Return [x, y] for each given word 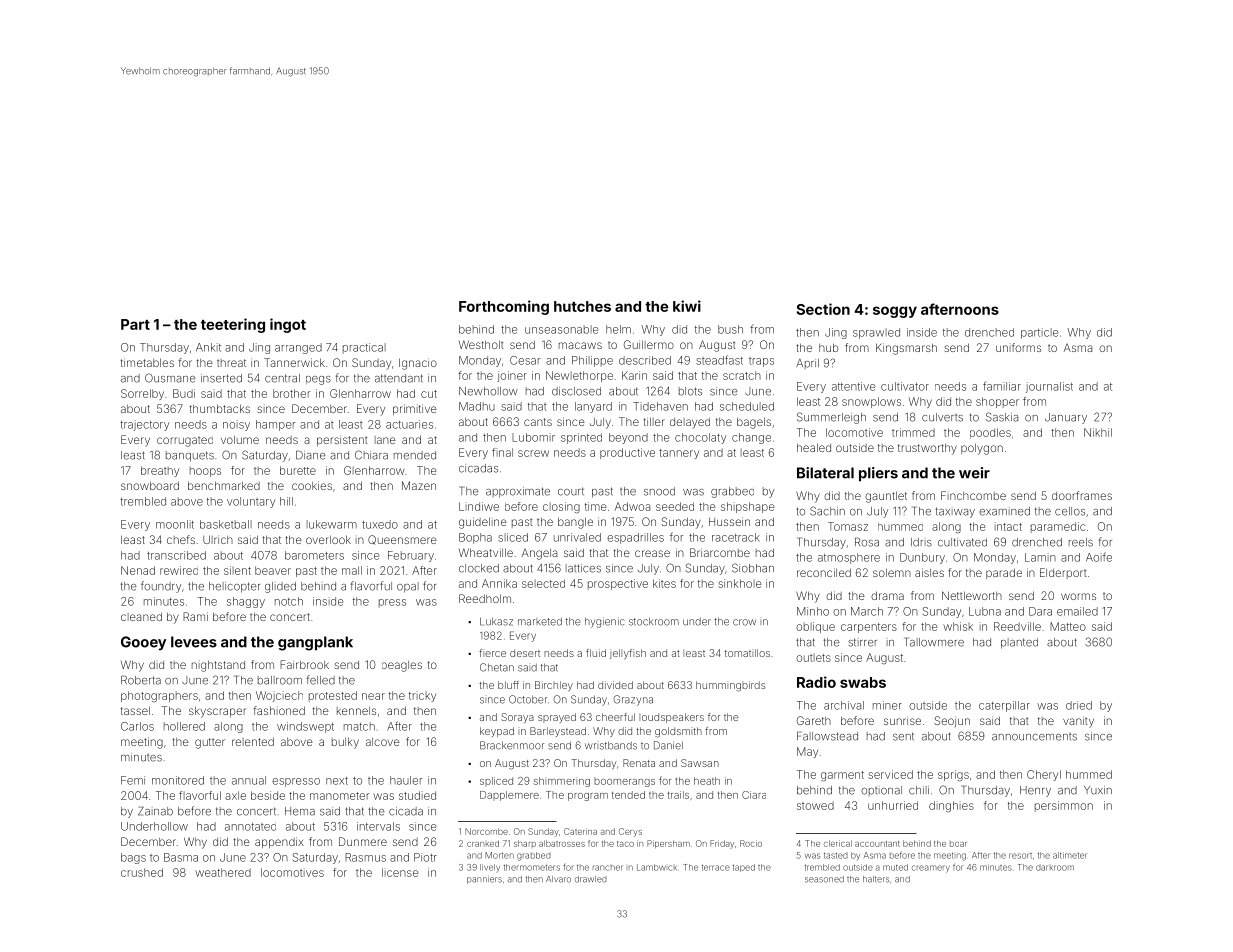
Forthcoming [504, 307]
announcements [1034, 737]
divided [615, 685]
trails [678, 795]
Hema [300, 811]
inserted [221, 378]
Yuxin [1098, 790]
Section [823, 309]
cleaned [141, 616]
